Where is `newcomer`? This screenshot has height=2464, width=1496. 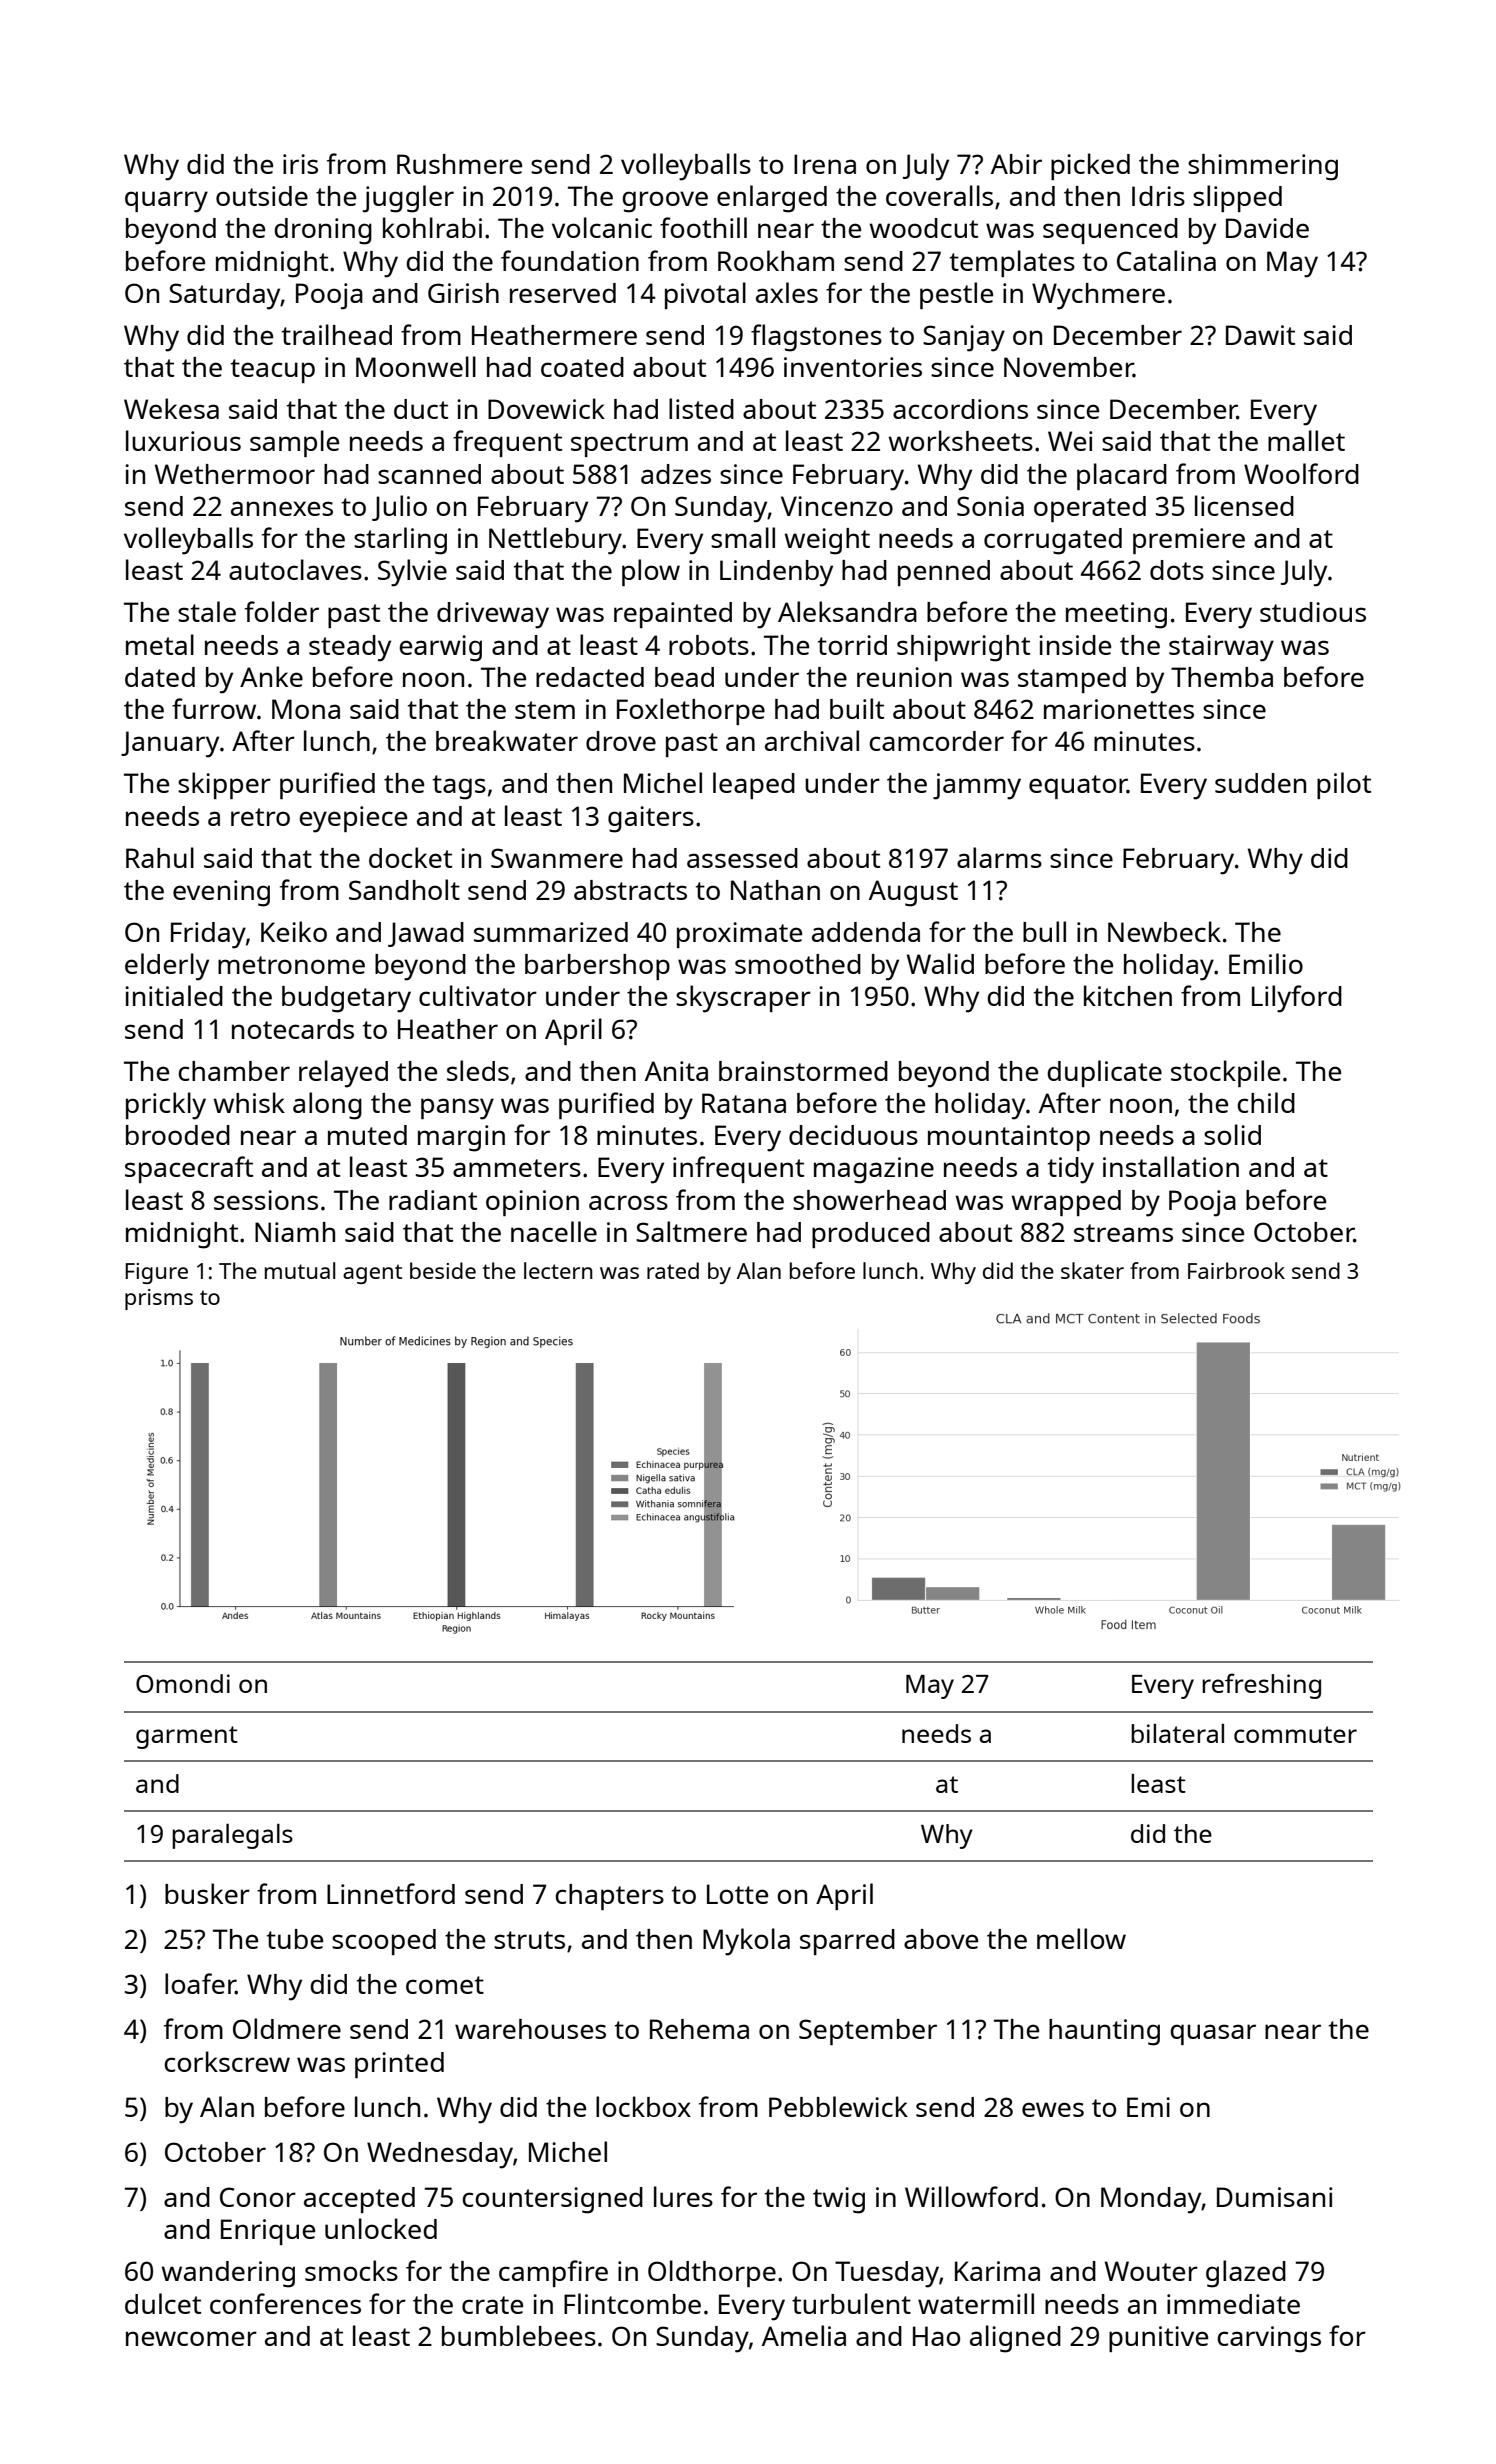 newcomer is located at coordinates (191, 2338).
